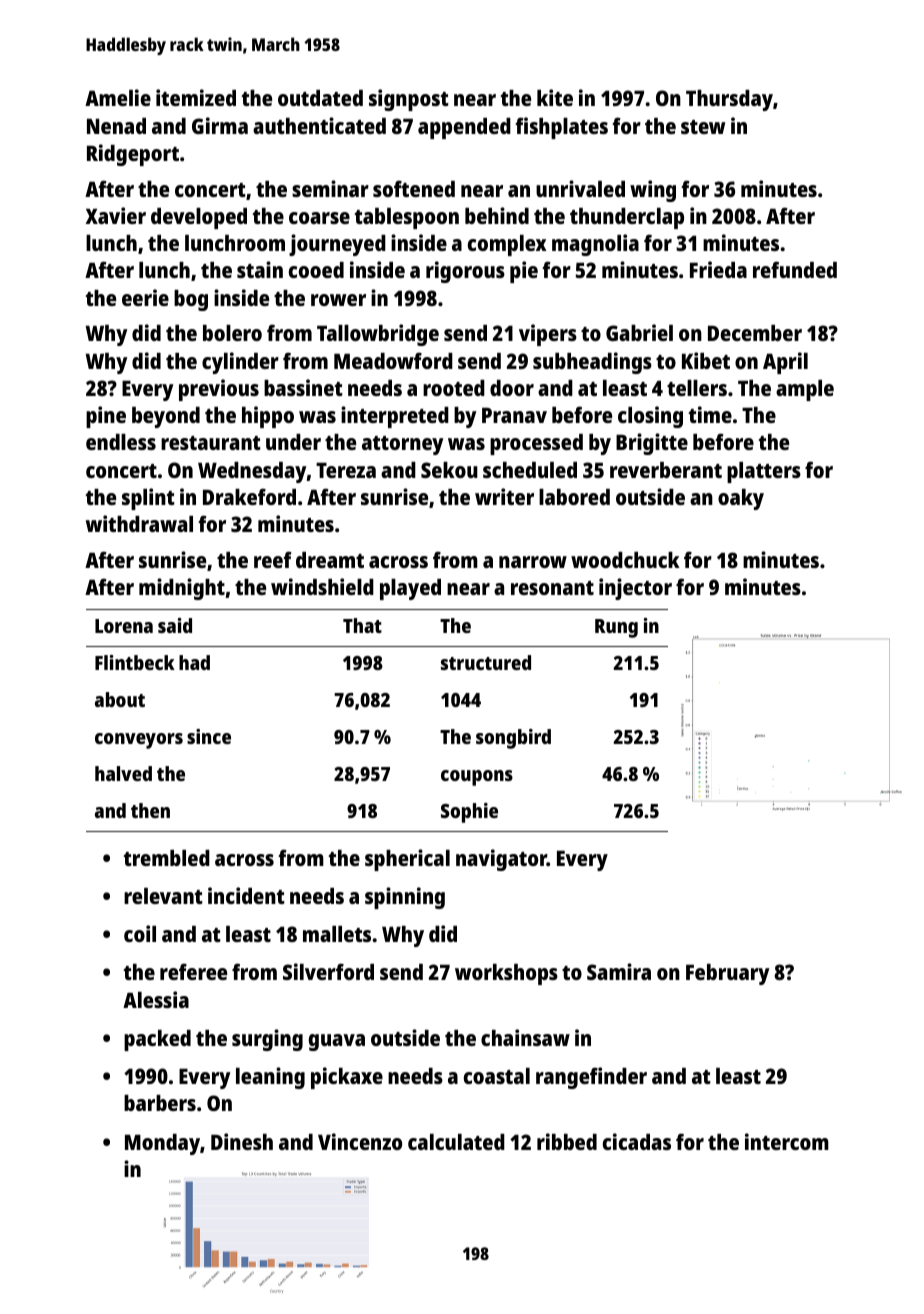 The height and width of the page is (1314, 924). What do you see at coordinates (175, 625) in the page?
I see `said` at bounding box center [175, 625].
